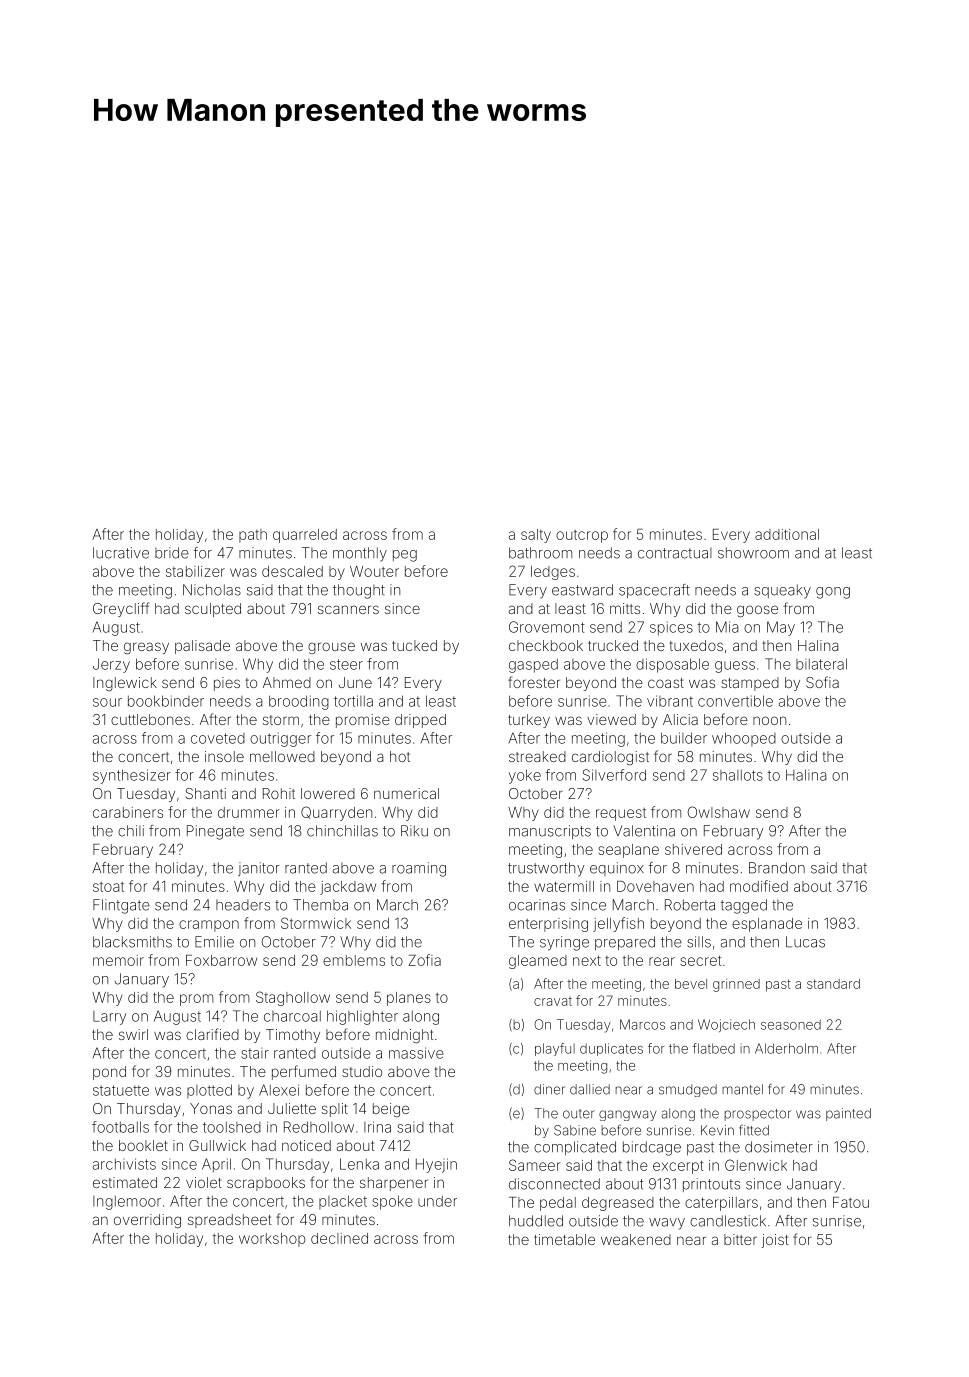 This document has width=969, height=1377. What do you see at coordinates (146, 648) in the document?
I see `greasy` at bounding box center [146, 648].
